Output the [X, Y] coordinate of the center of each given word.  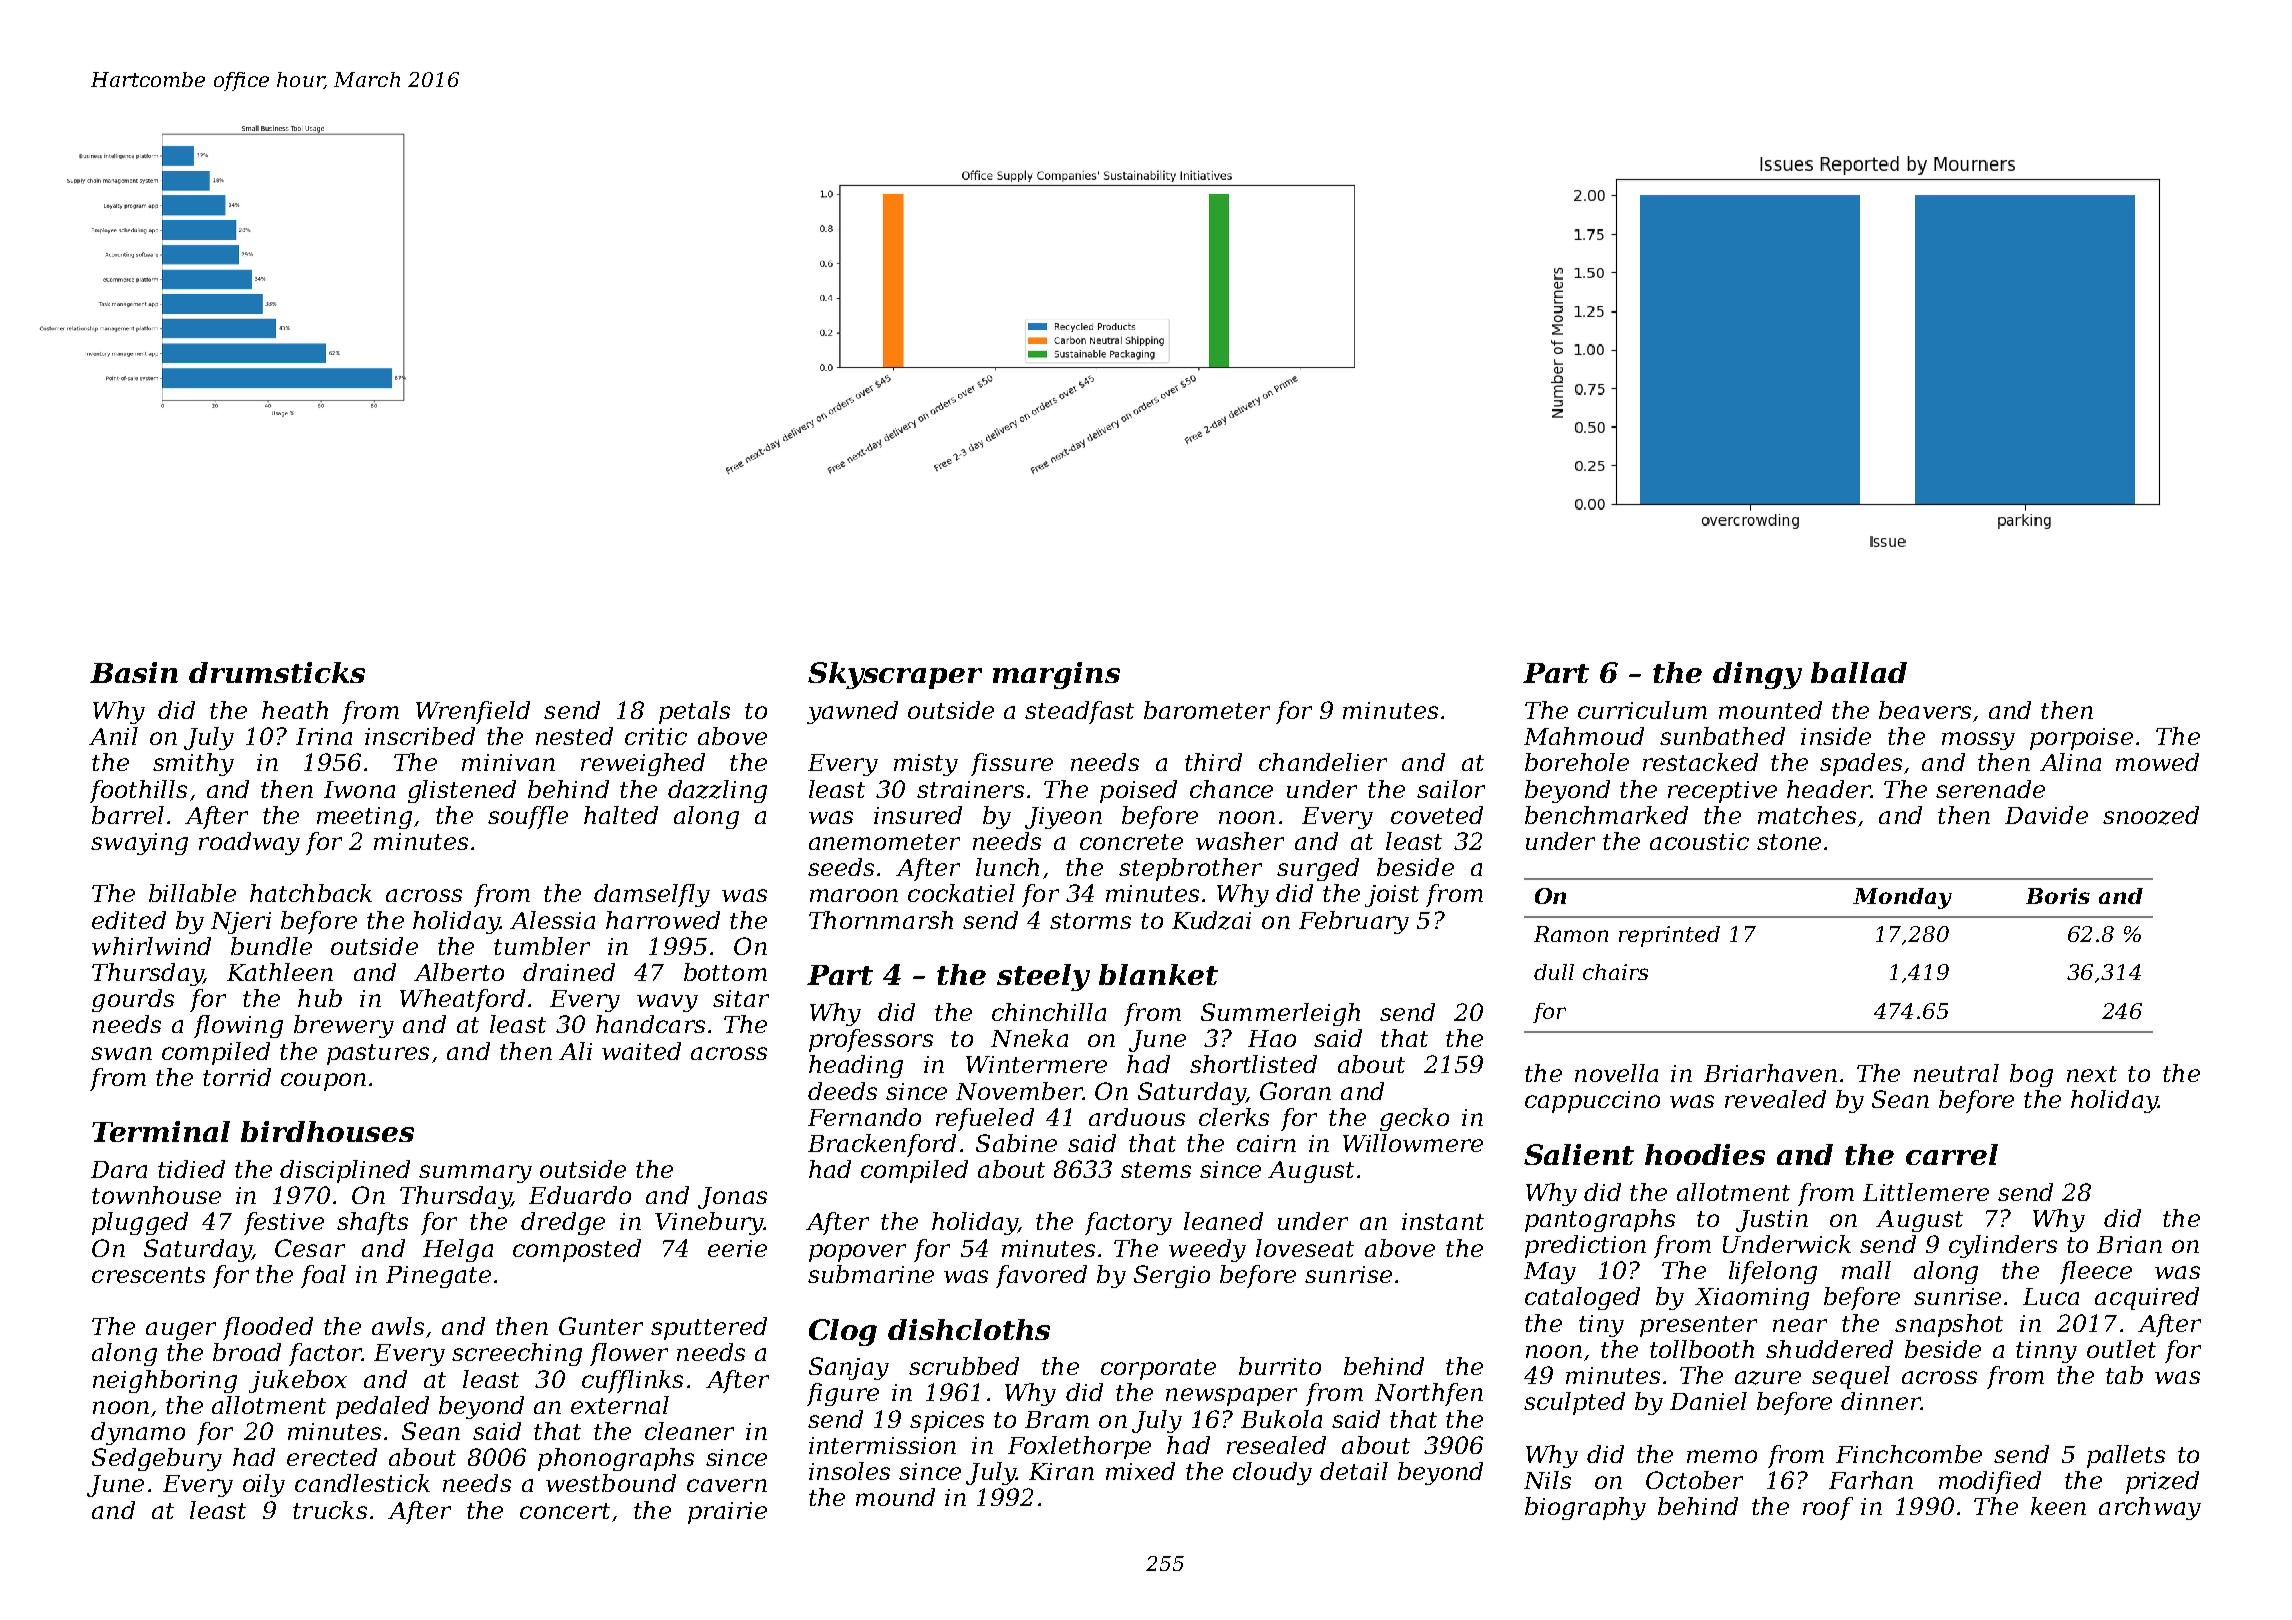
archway [2150, 1508]
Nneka [1029, 1038]
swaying [139, 844]
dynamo [138, 1433]
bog [2031, 1075]
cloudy [1272, 1473]
